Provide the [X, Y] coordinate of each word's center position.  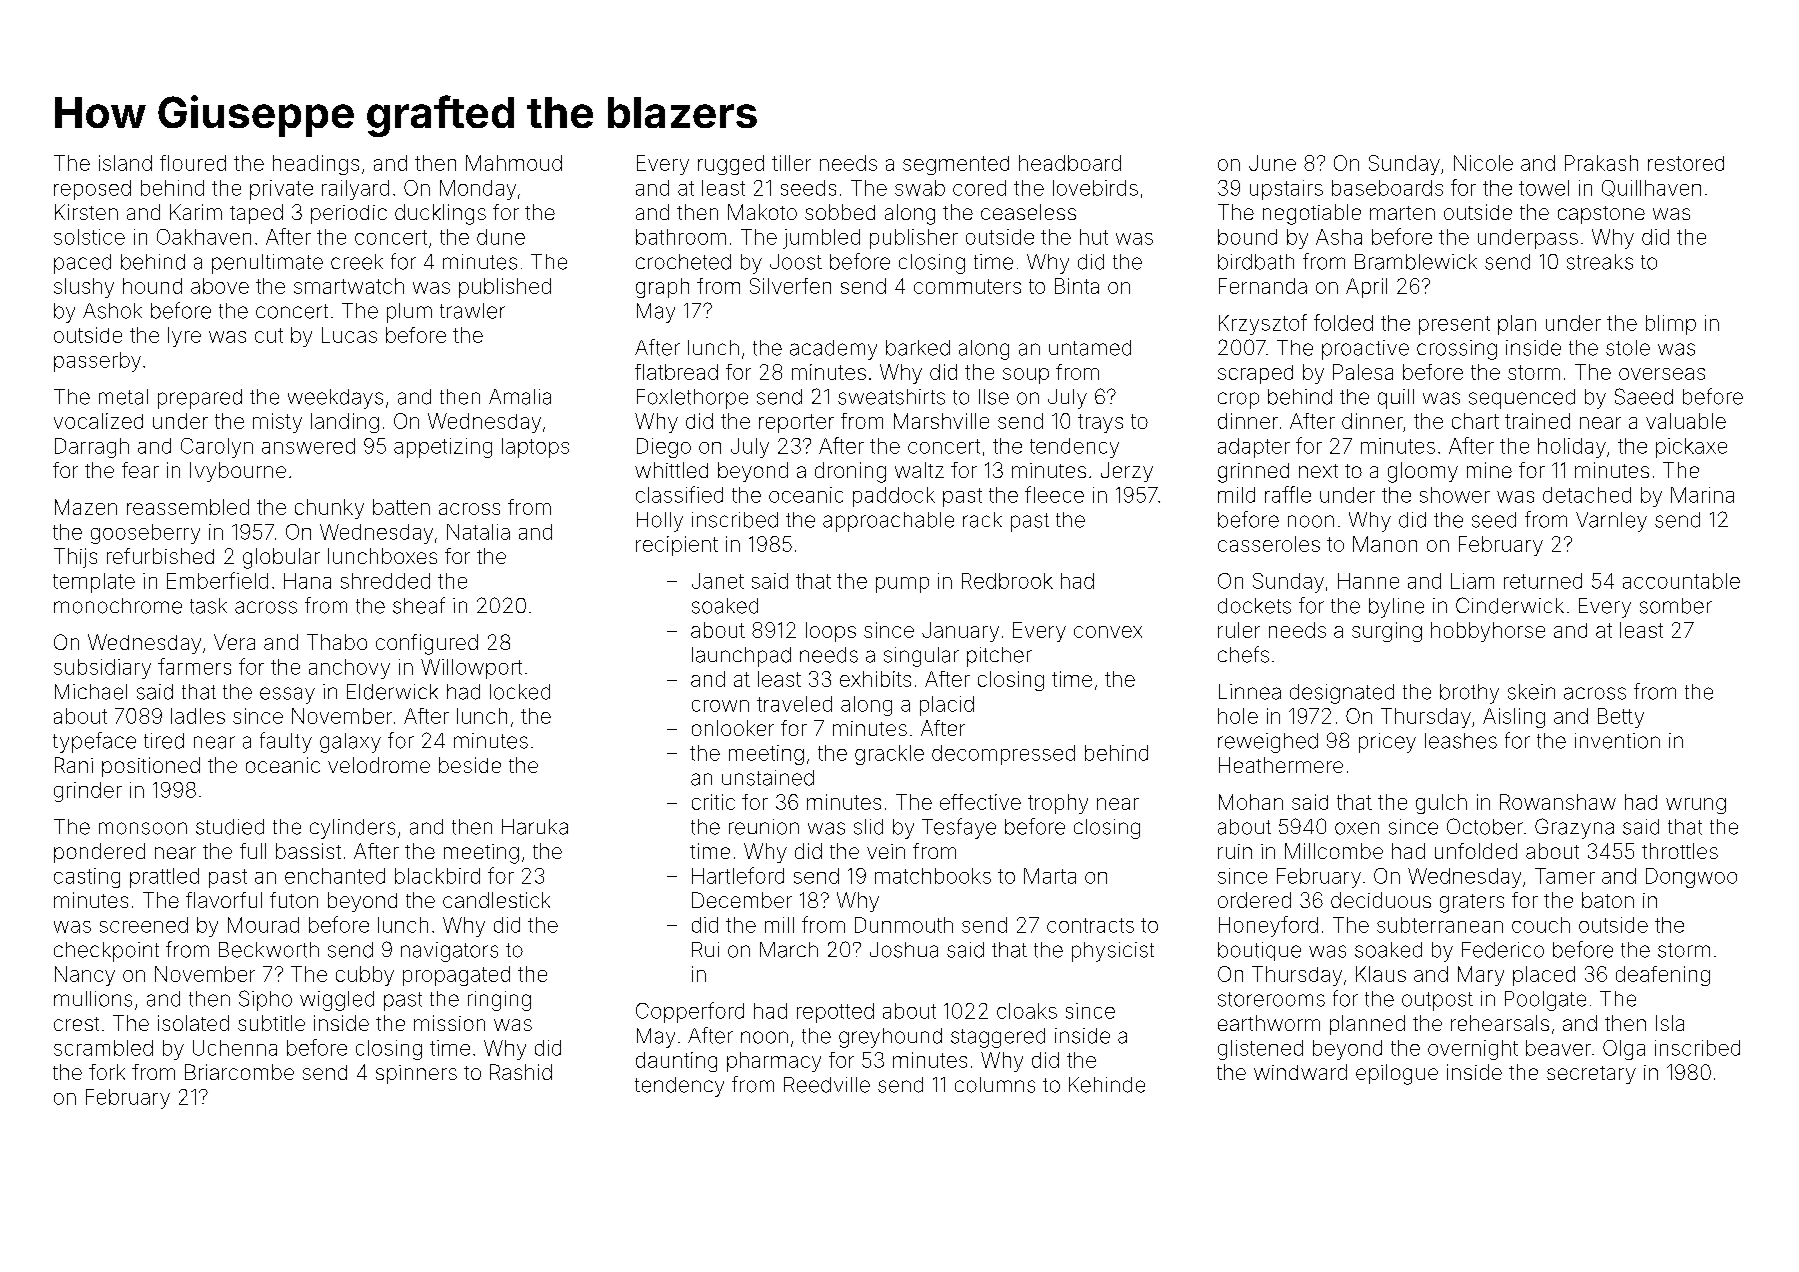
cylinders [352, 829]
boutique [1259, 951]
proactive [1365, 350]
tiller [791, 163]
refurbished [160, 556]
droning [850, 472]
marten [1402, 213]
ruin [1235, 851]
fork [107, 1072]
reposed [92, 190]
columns [995, 1085]
